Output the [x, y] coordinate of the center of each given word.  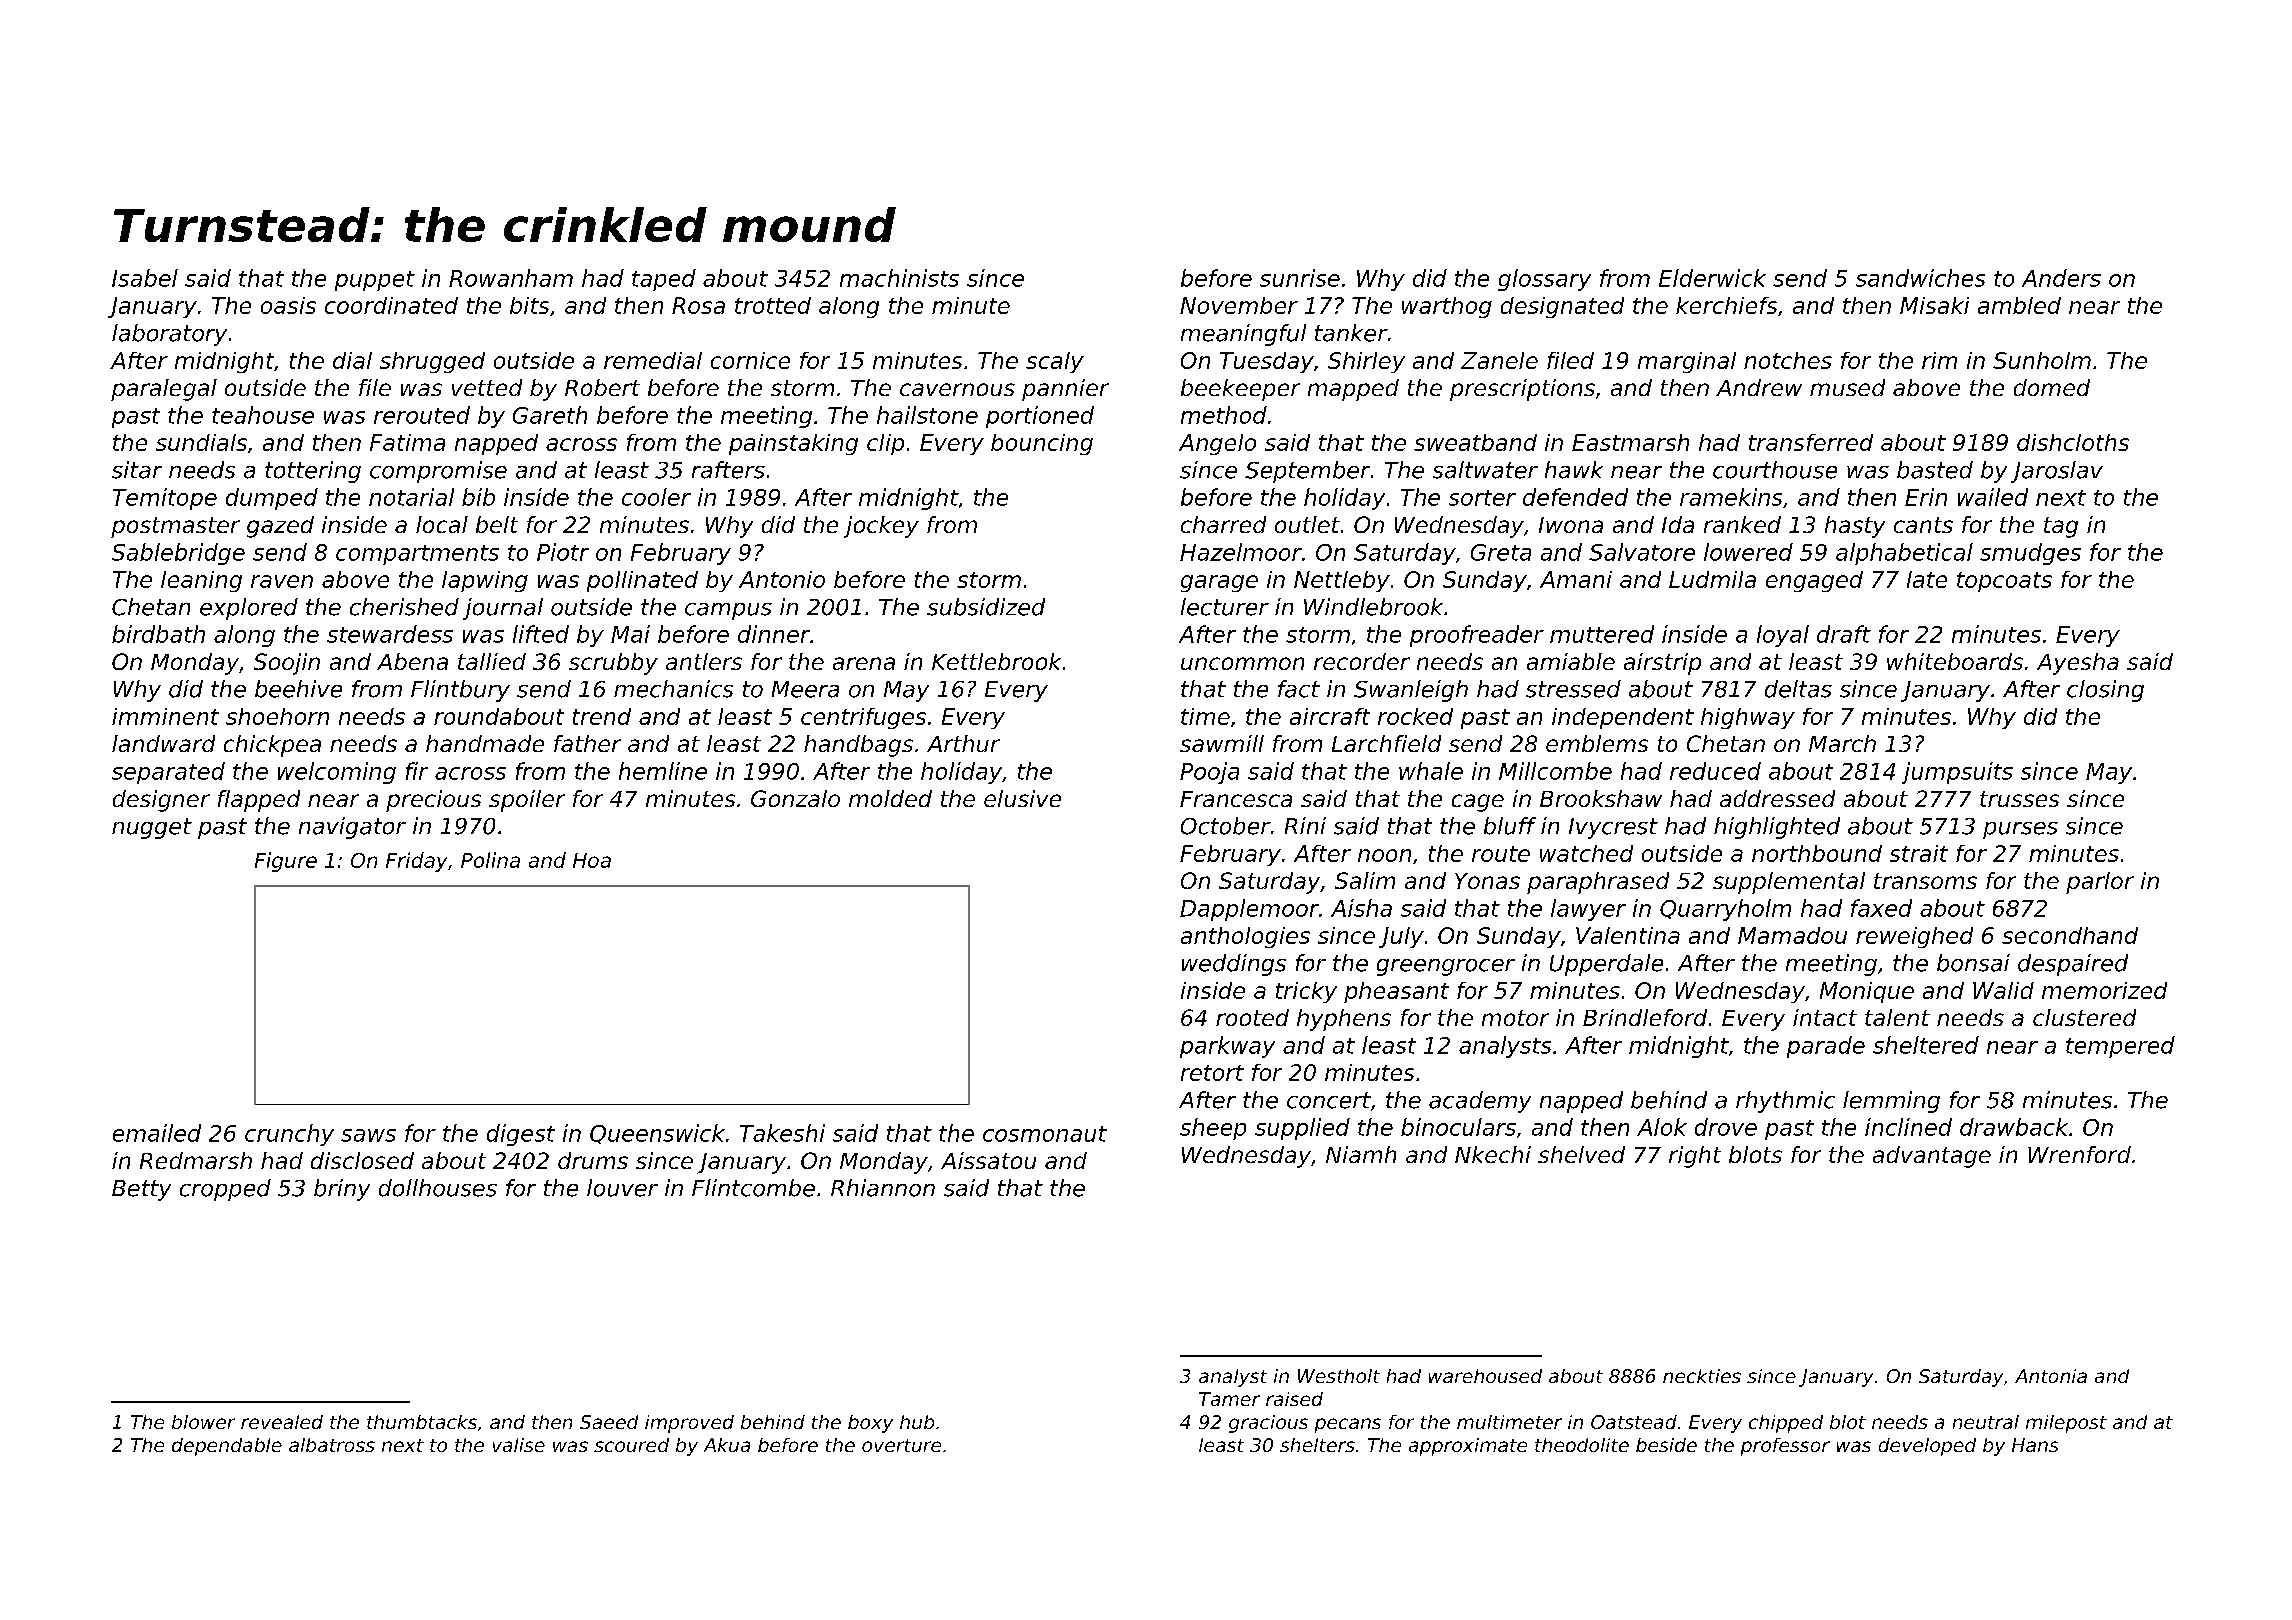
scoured [631, 1445]
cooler [656, 497]
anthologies [1245, 937]
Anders [2061, 278]
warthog [1447, 307]
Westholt [1339, 1376]
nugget [152, 828]
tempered [2120, 1047]
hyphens [1344, 1020]
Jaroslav [2057, 472]
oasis [288, 305]
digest [521, 1135]
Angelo [1217, 444]
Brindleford [1645, 1017]
